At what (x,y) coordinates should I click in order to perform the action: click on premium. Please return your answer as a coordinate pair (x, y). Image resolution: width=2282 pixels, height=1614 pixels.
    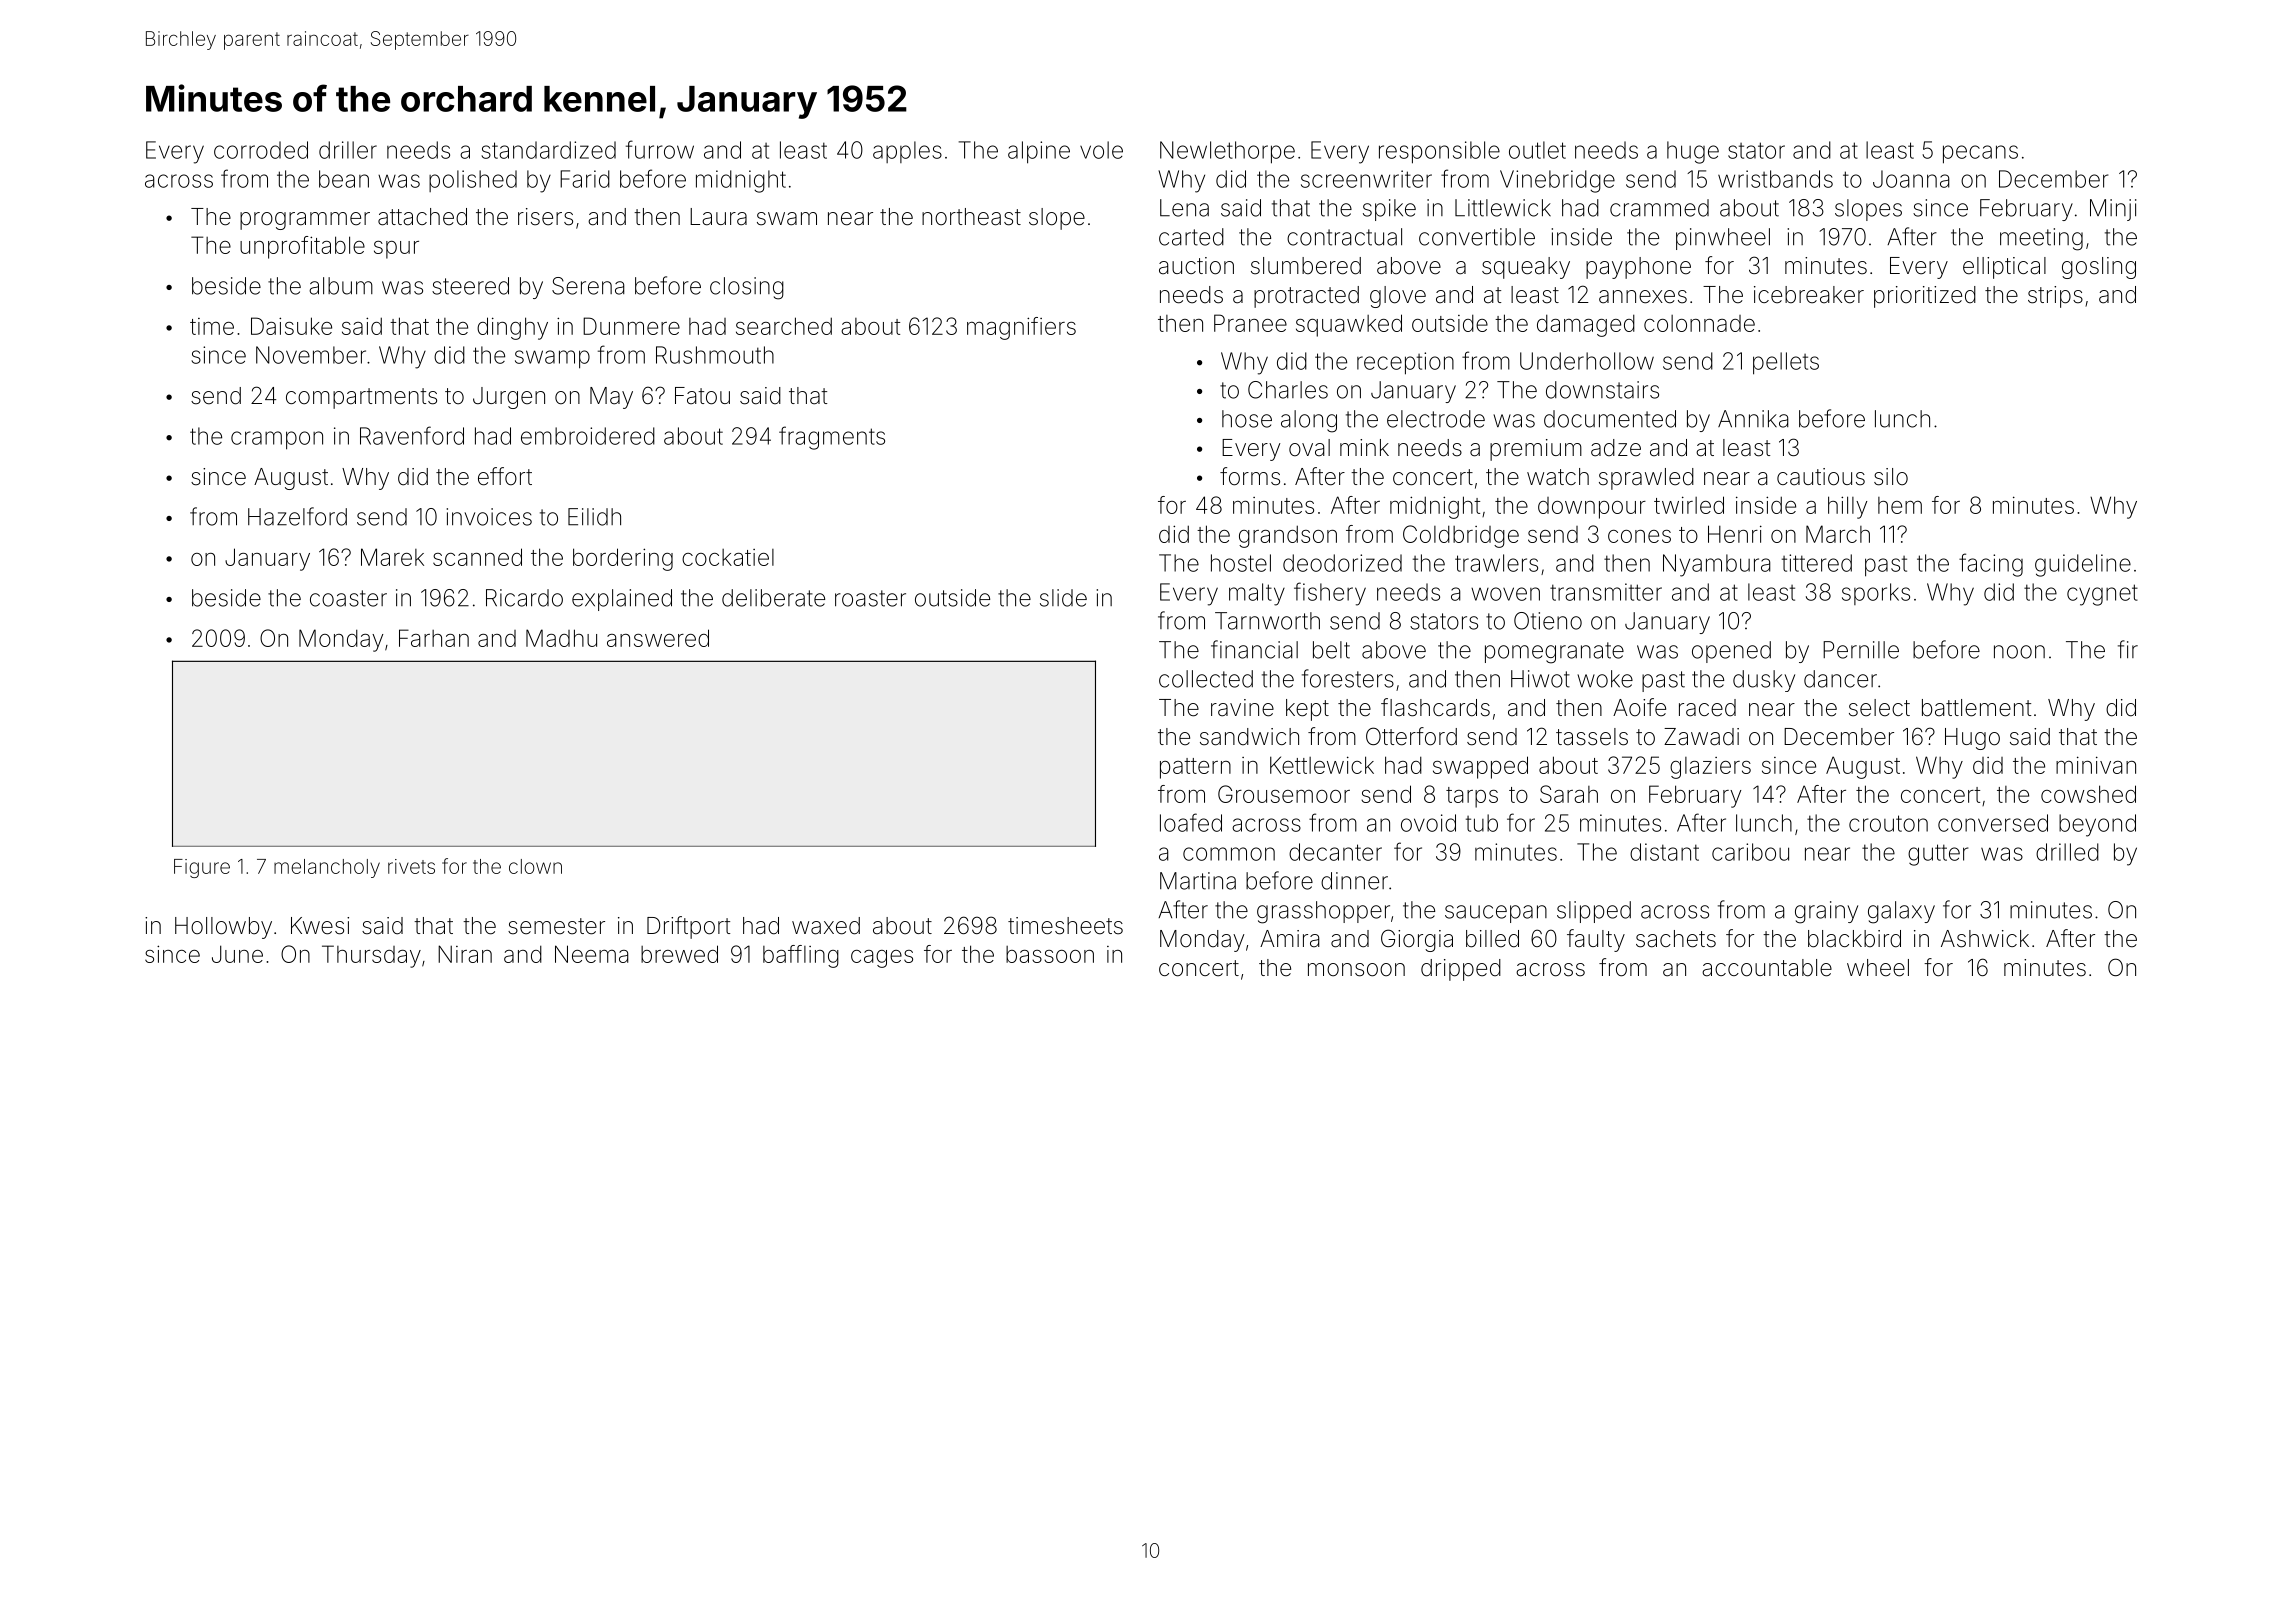
    Looking at the image, I should click on (1536, 450).
